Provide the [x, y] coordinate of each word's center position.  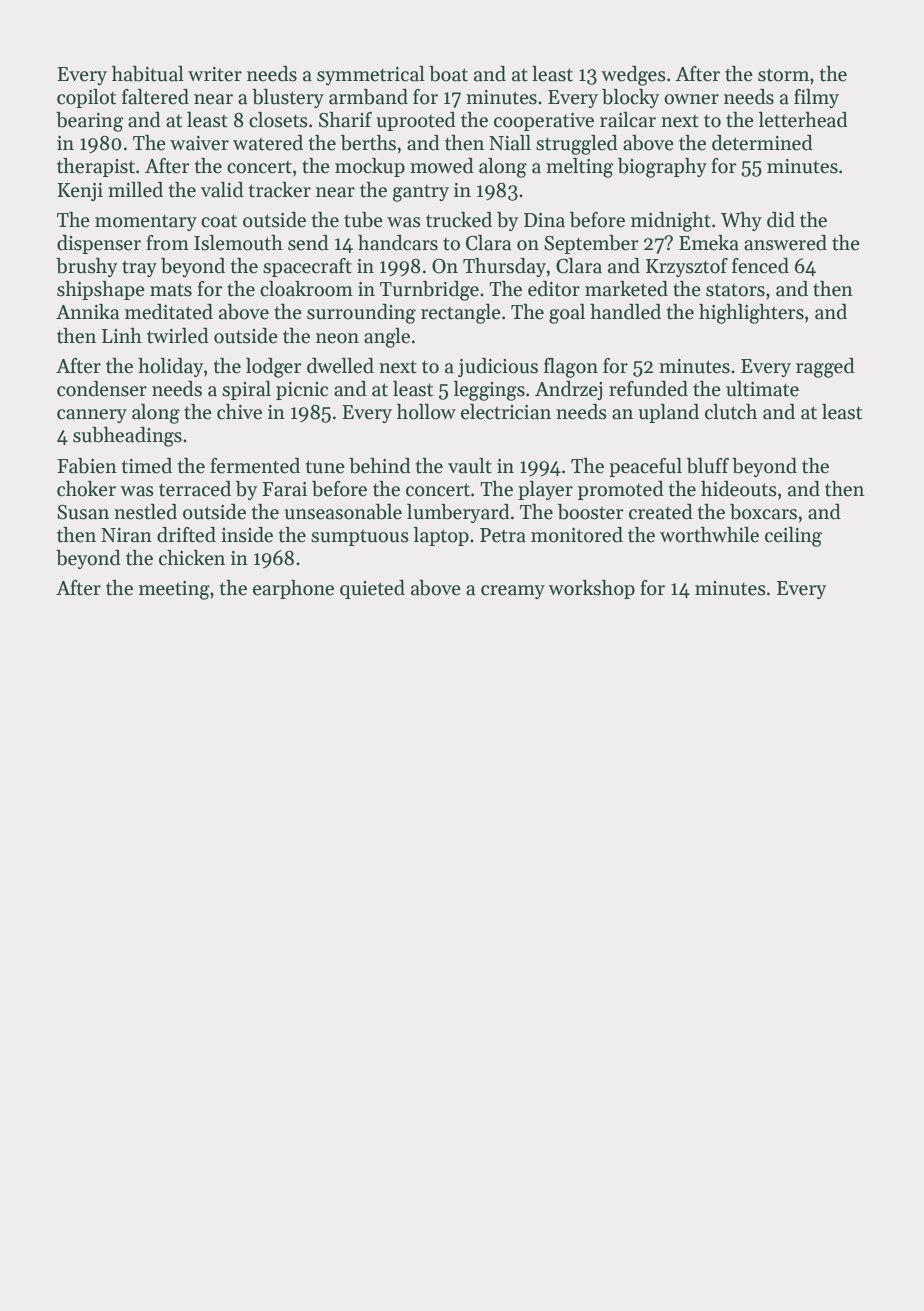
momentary [146, 222]
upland [668, 413]
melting [579, 168]
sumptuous [360, 538]
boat [448, 74]
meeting [174, 590]
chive [239, 412]
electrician [506, 412]
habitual [148, 74]
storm [783, 75]
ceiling [793, 537]
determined [762, 143]
